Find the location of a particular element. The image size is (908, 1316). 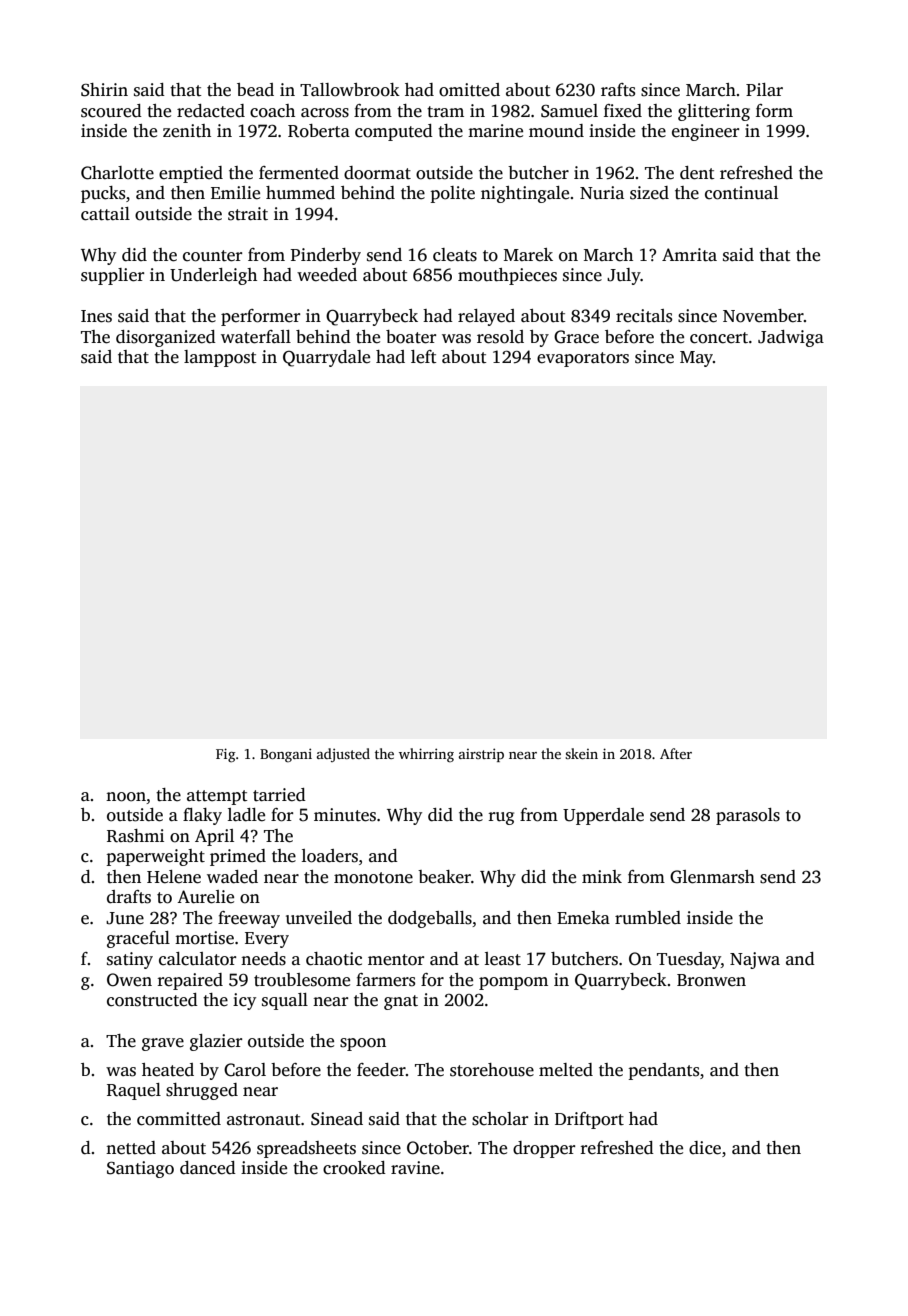

omitted is located at coordinates (469, 90).
